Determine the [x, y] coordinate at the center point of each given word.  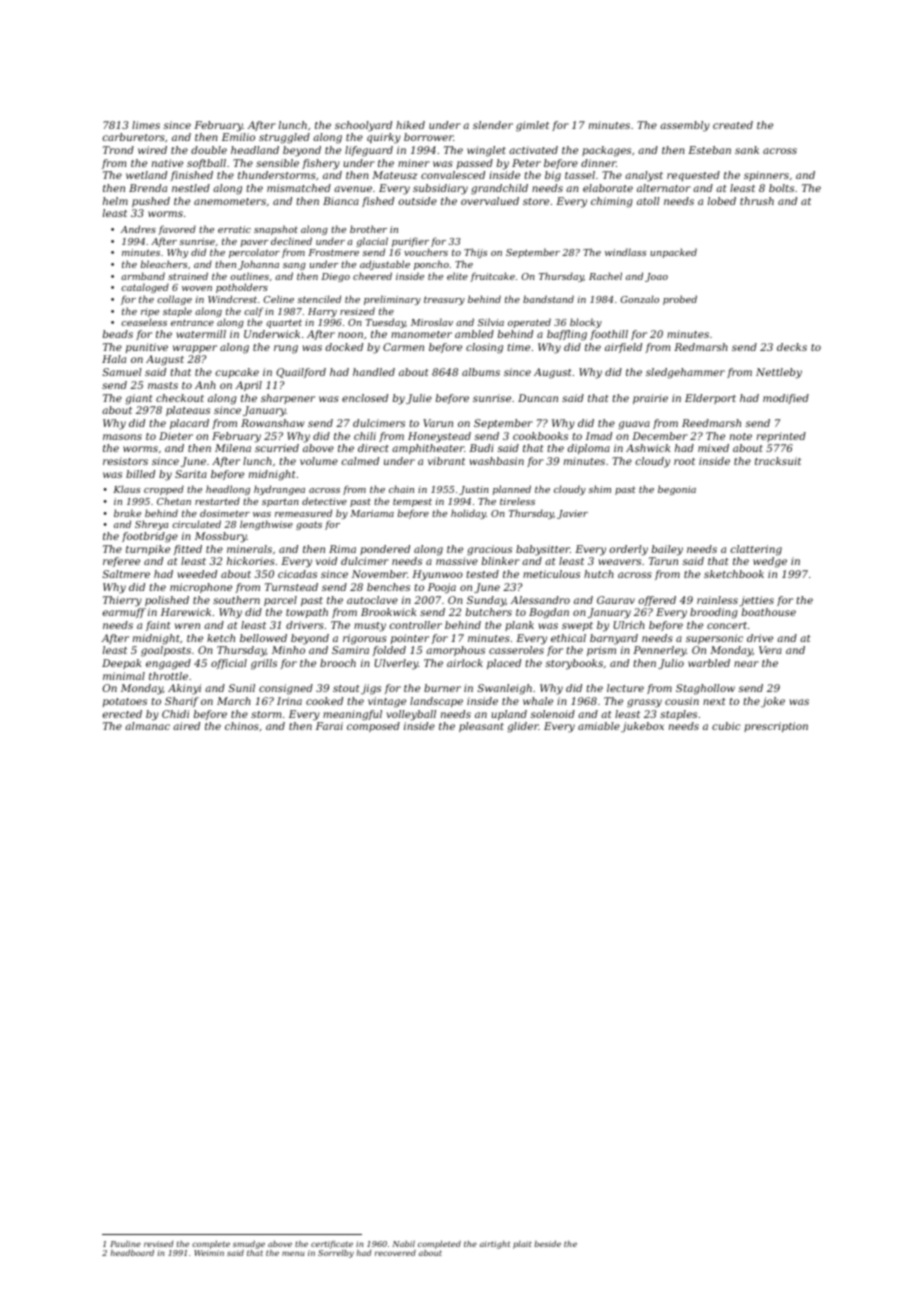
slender [493, 125]
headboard [132, 1253]
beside [547, 1244]
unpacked [673, 253]
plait [522, 1245]
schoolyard [363, 126]
